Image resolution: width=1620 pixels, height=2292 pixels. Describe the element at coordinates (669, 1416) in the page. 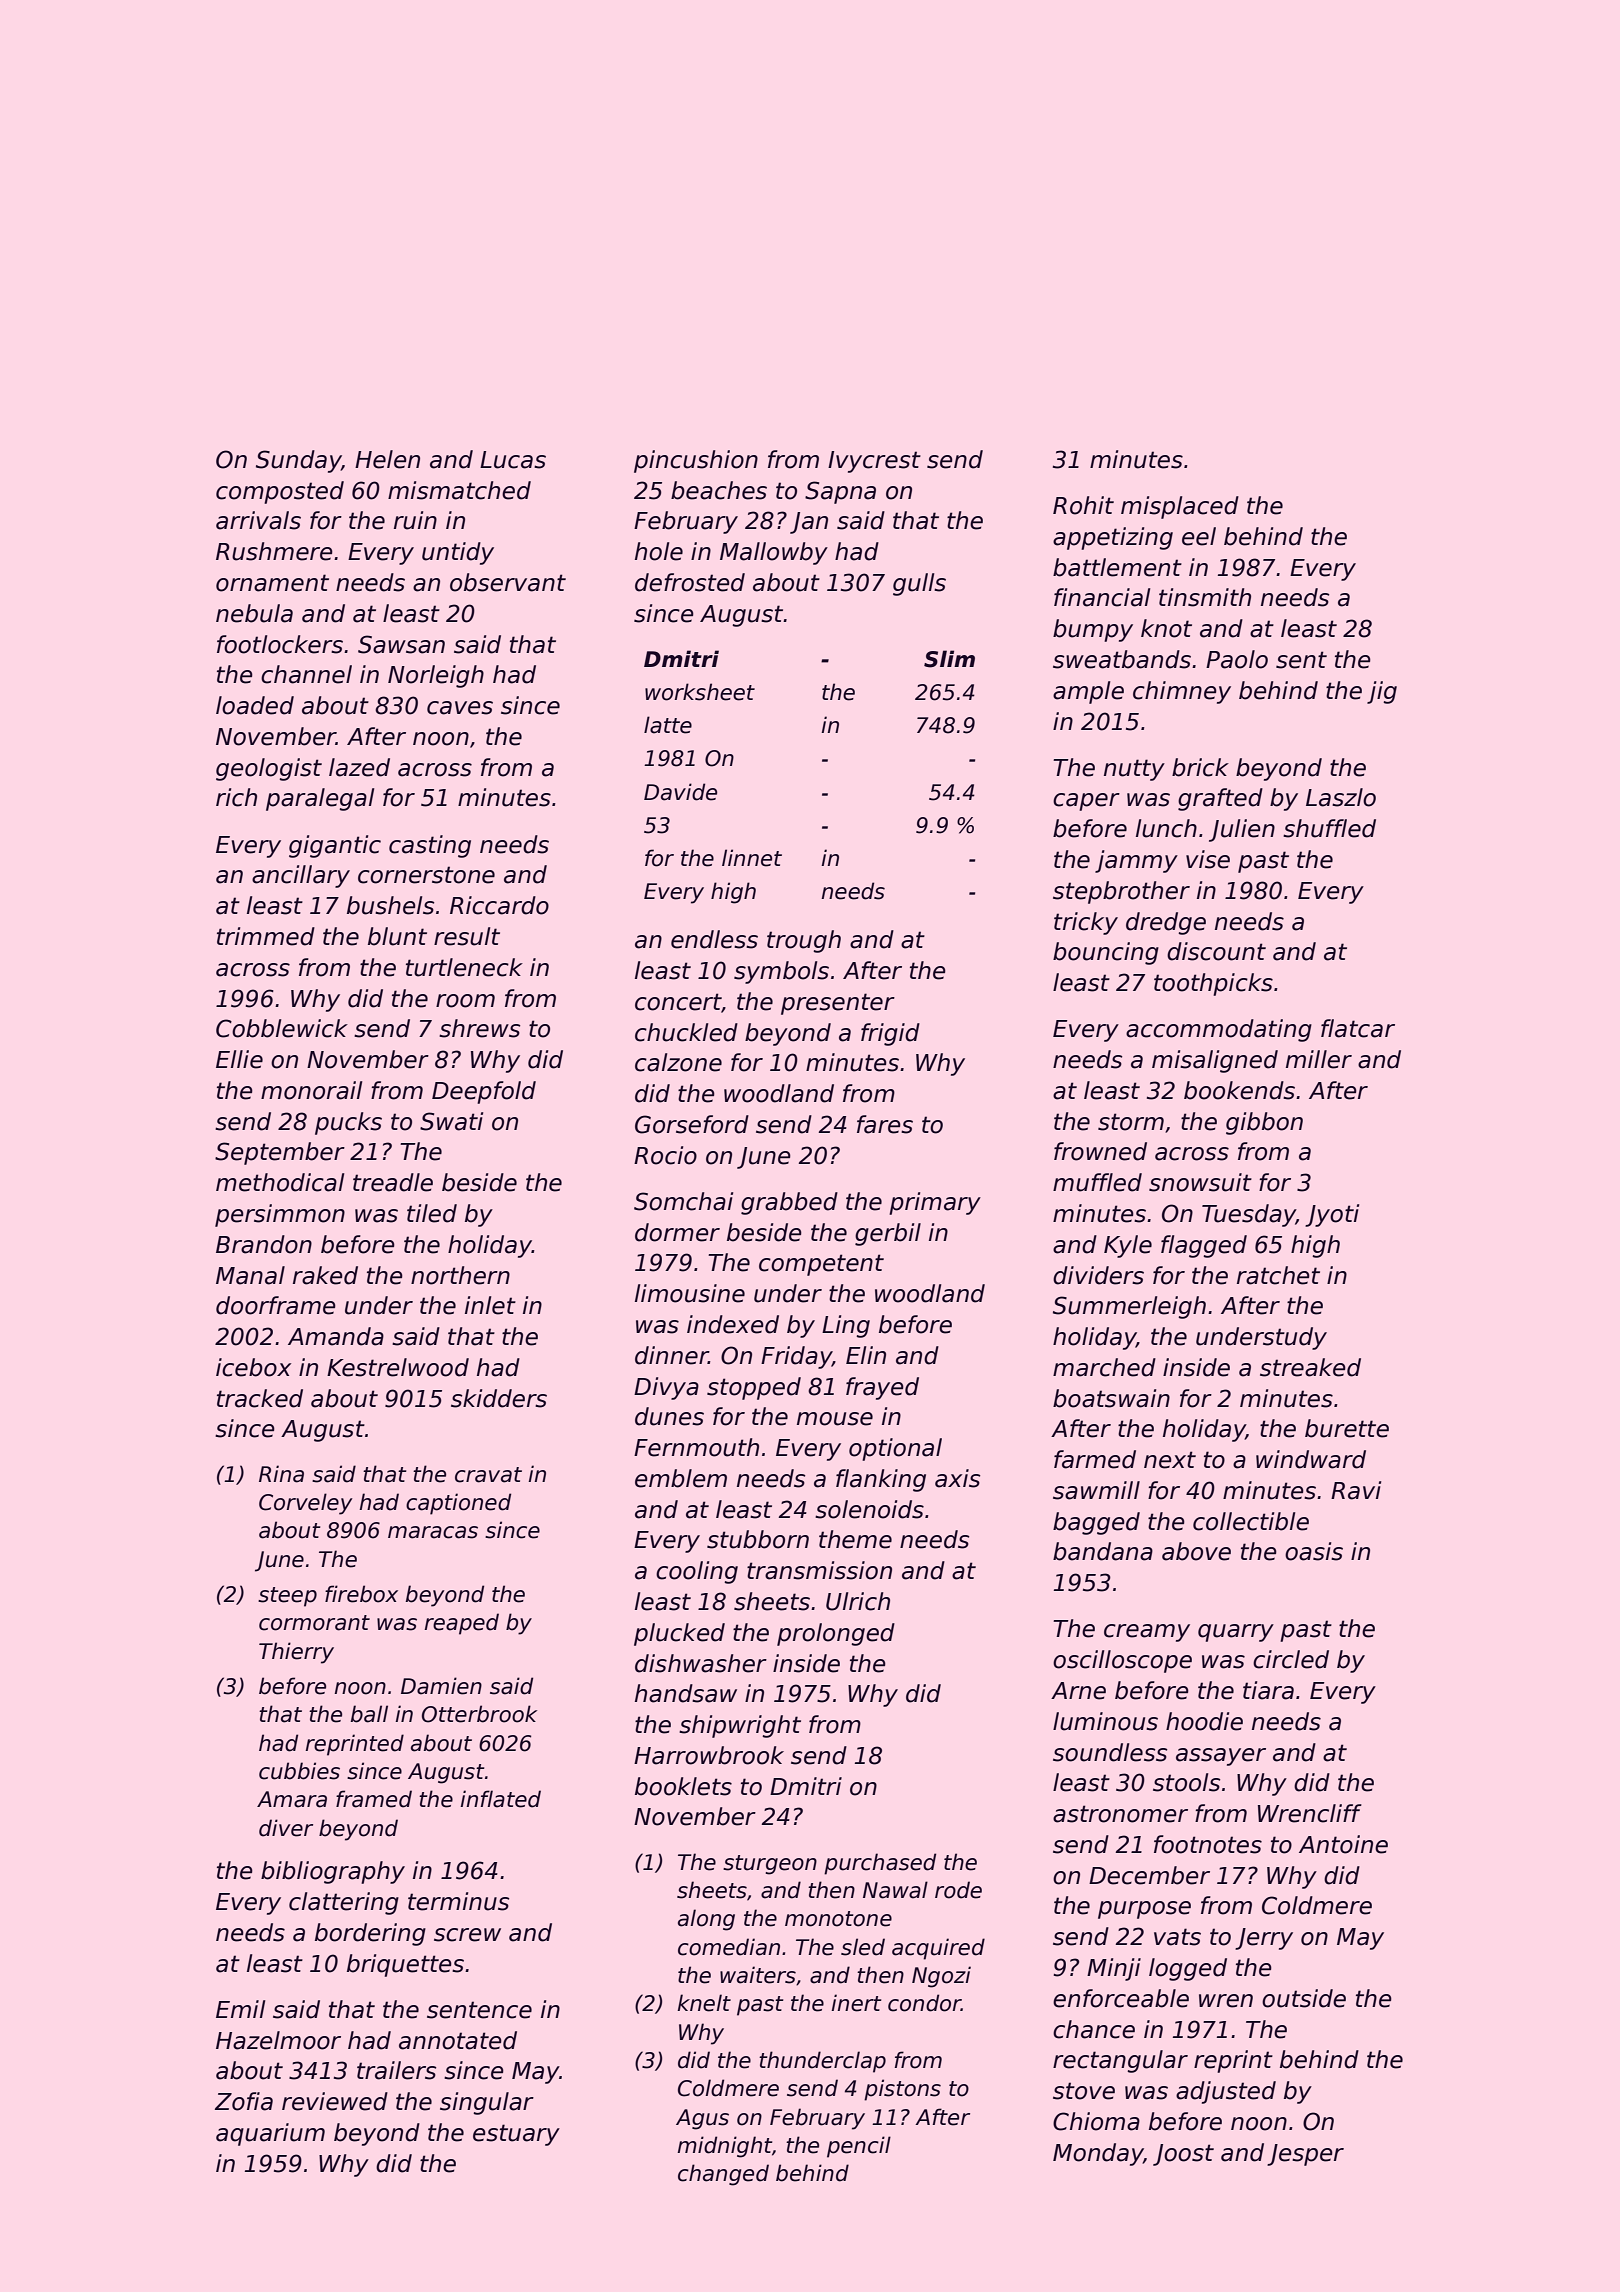

I see `dunes` at that location.
